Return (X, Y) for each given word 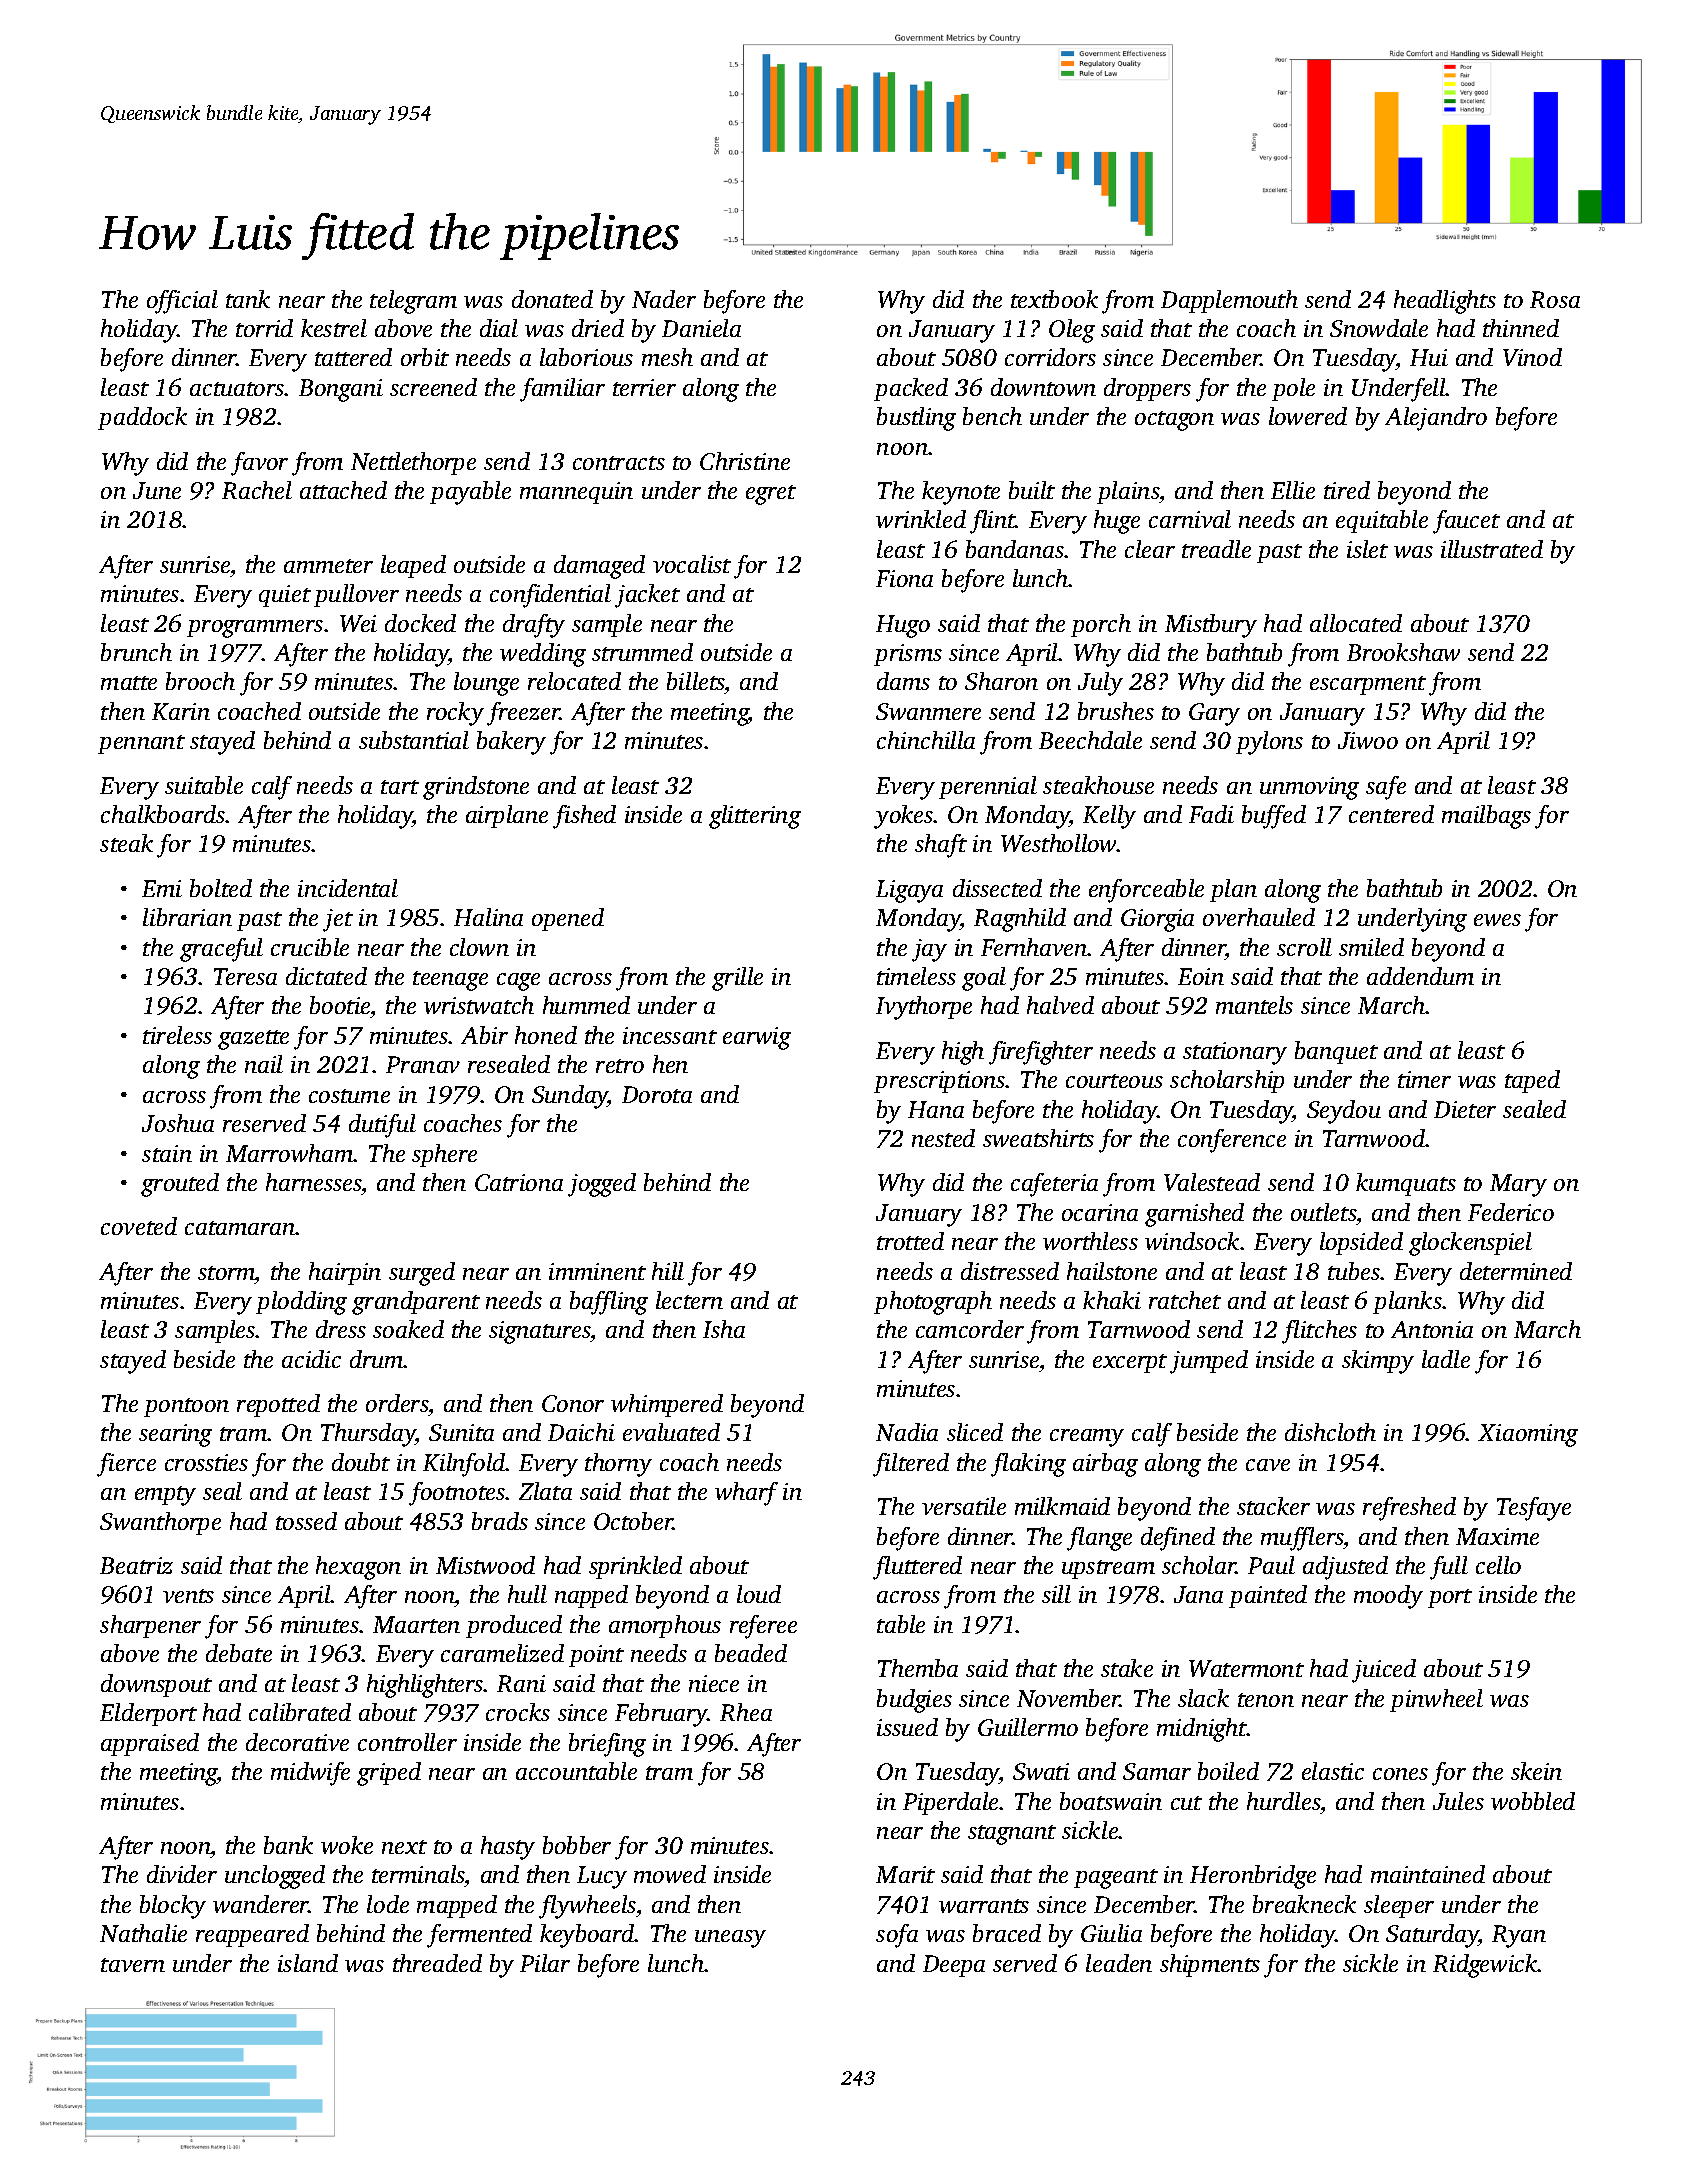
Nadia (907, 1432)
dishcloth (1330, 1432)
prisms (908, 655)
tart (400, 787)
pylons (1269, 743)
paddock (142, 418)
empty (165, 1496)
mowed (670, 1874)
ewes (1497, 920)
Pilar (545, 1963)
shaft (941, 846)
